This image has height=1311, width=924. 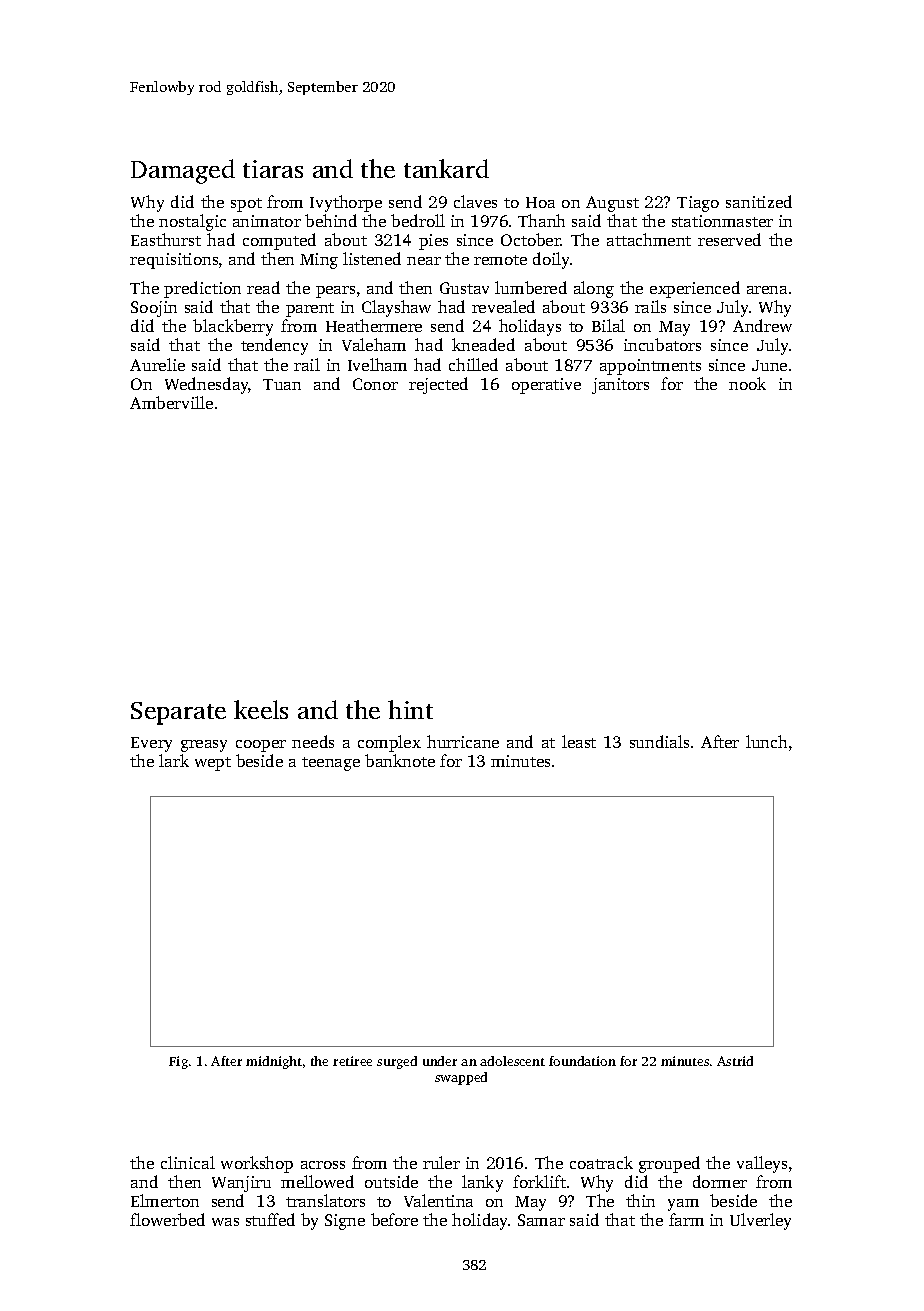 What do you see at coordinates (397, 1062) in the image?
I see `surged` at bounding box center [397, 1062].
